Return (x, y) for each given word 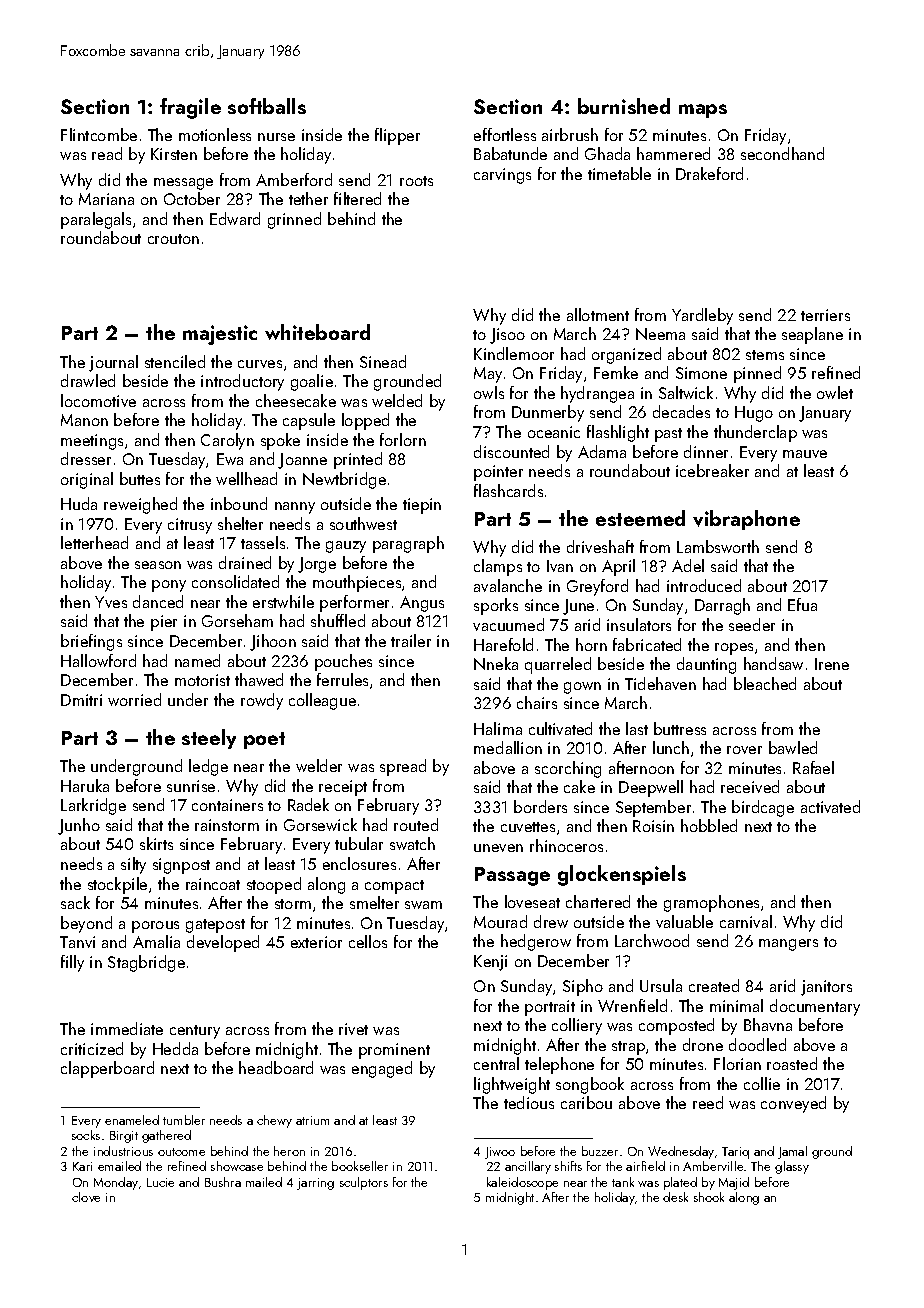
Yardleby (702, 316)
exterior (316, 942)
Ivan (560, 566)
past (668, 435)
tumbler (184, 1120)
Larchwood (652, 940)
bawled (793, 747)
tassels (263, 542)
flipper (397, 136)
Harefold (503, 644)
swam (423, 905)
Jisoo (507, 336)
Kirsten (174, 154)
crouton (173, 239)
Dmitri (81, 700)
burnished (624, 106)
